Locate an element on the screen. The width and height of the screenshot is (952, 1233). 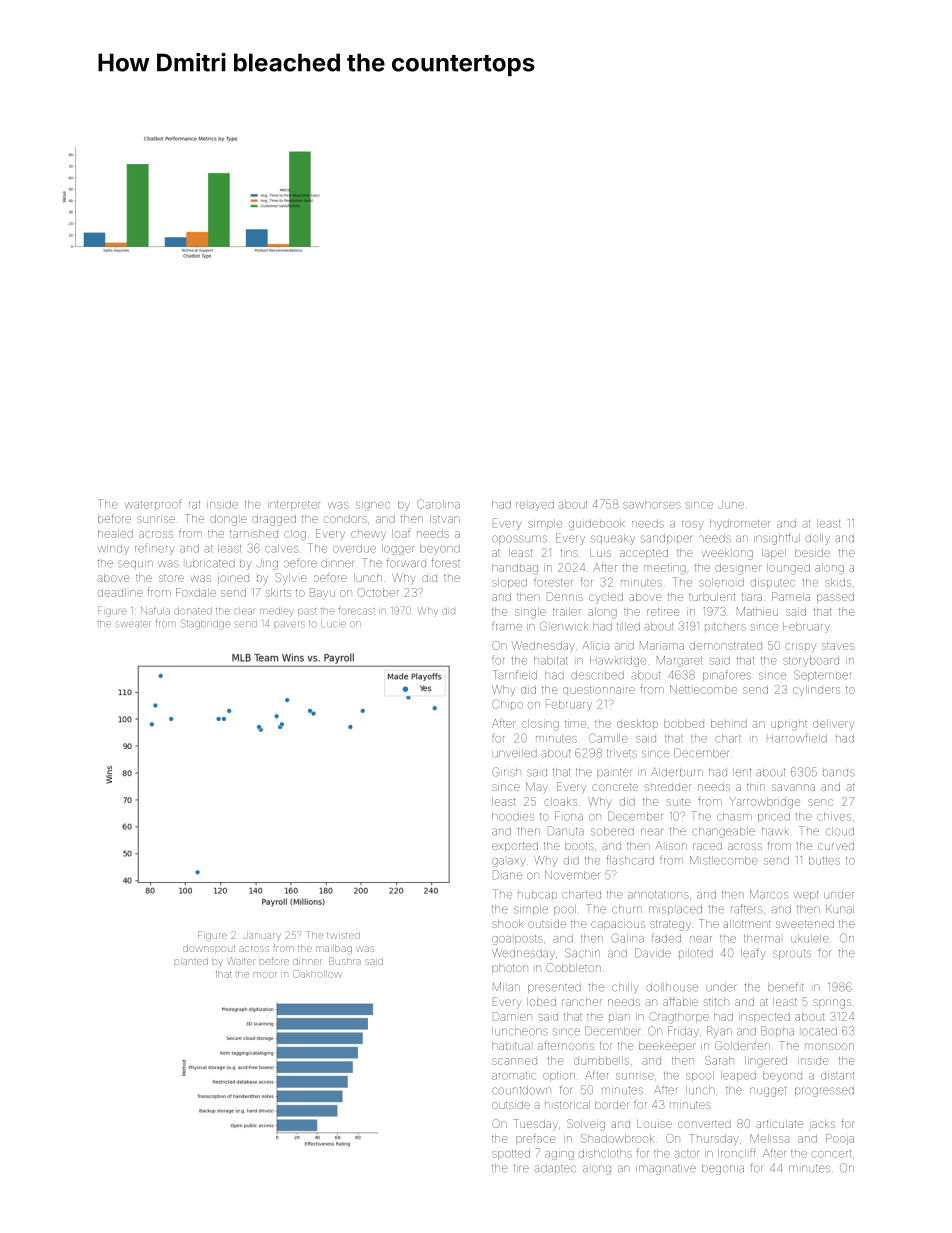
sawhorses is located at coordinates (652, 504).
